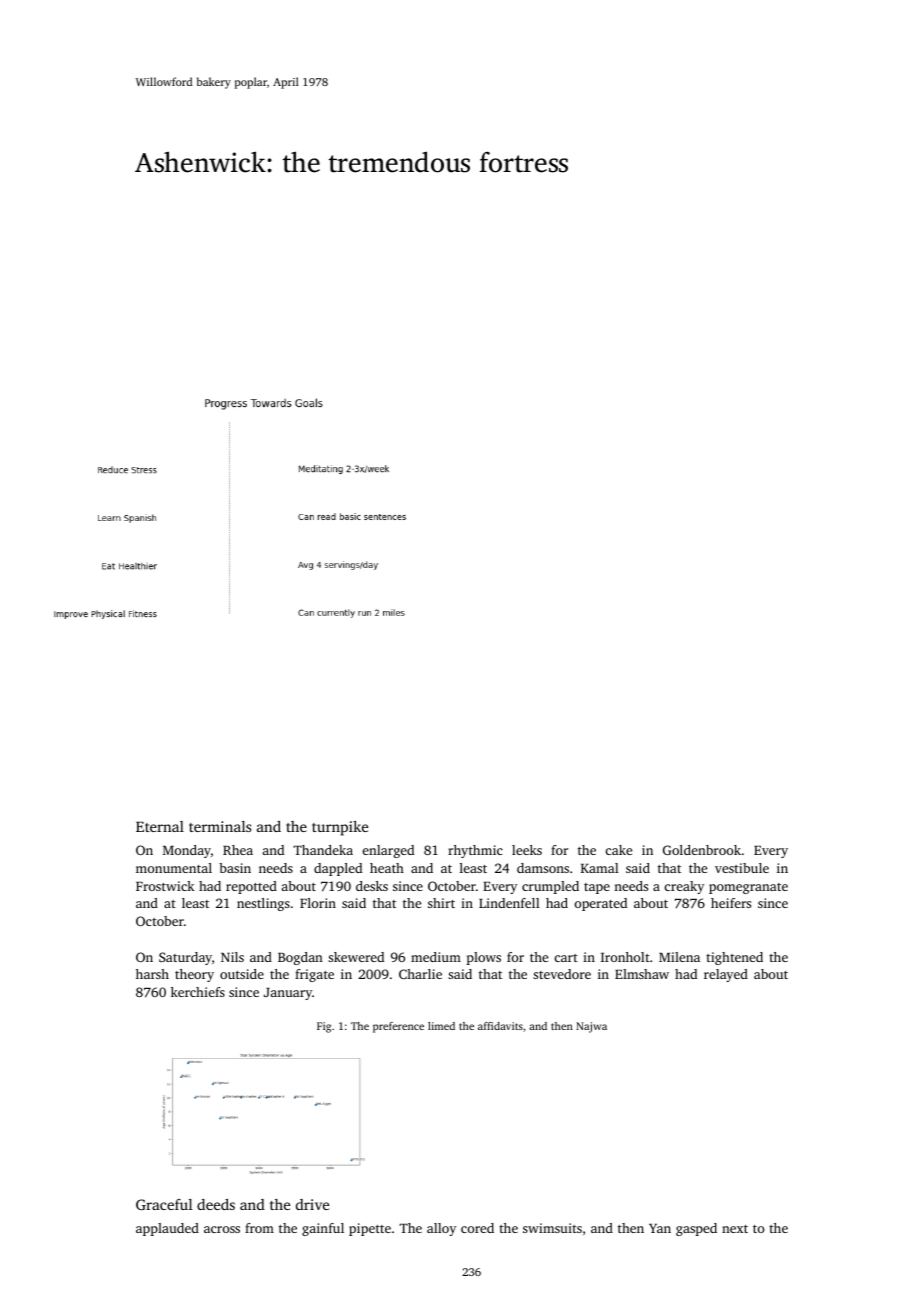 The image size is (924, 1311). What do you see at coordinates (591, 1027) in the page?
I see `Najwa` at bounding box center [591, 1027].
